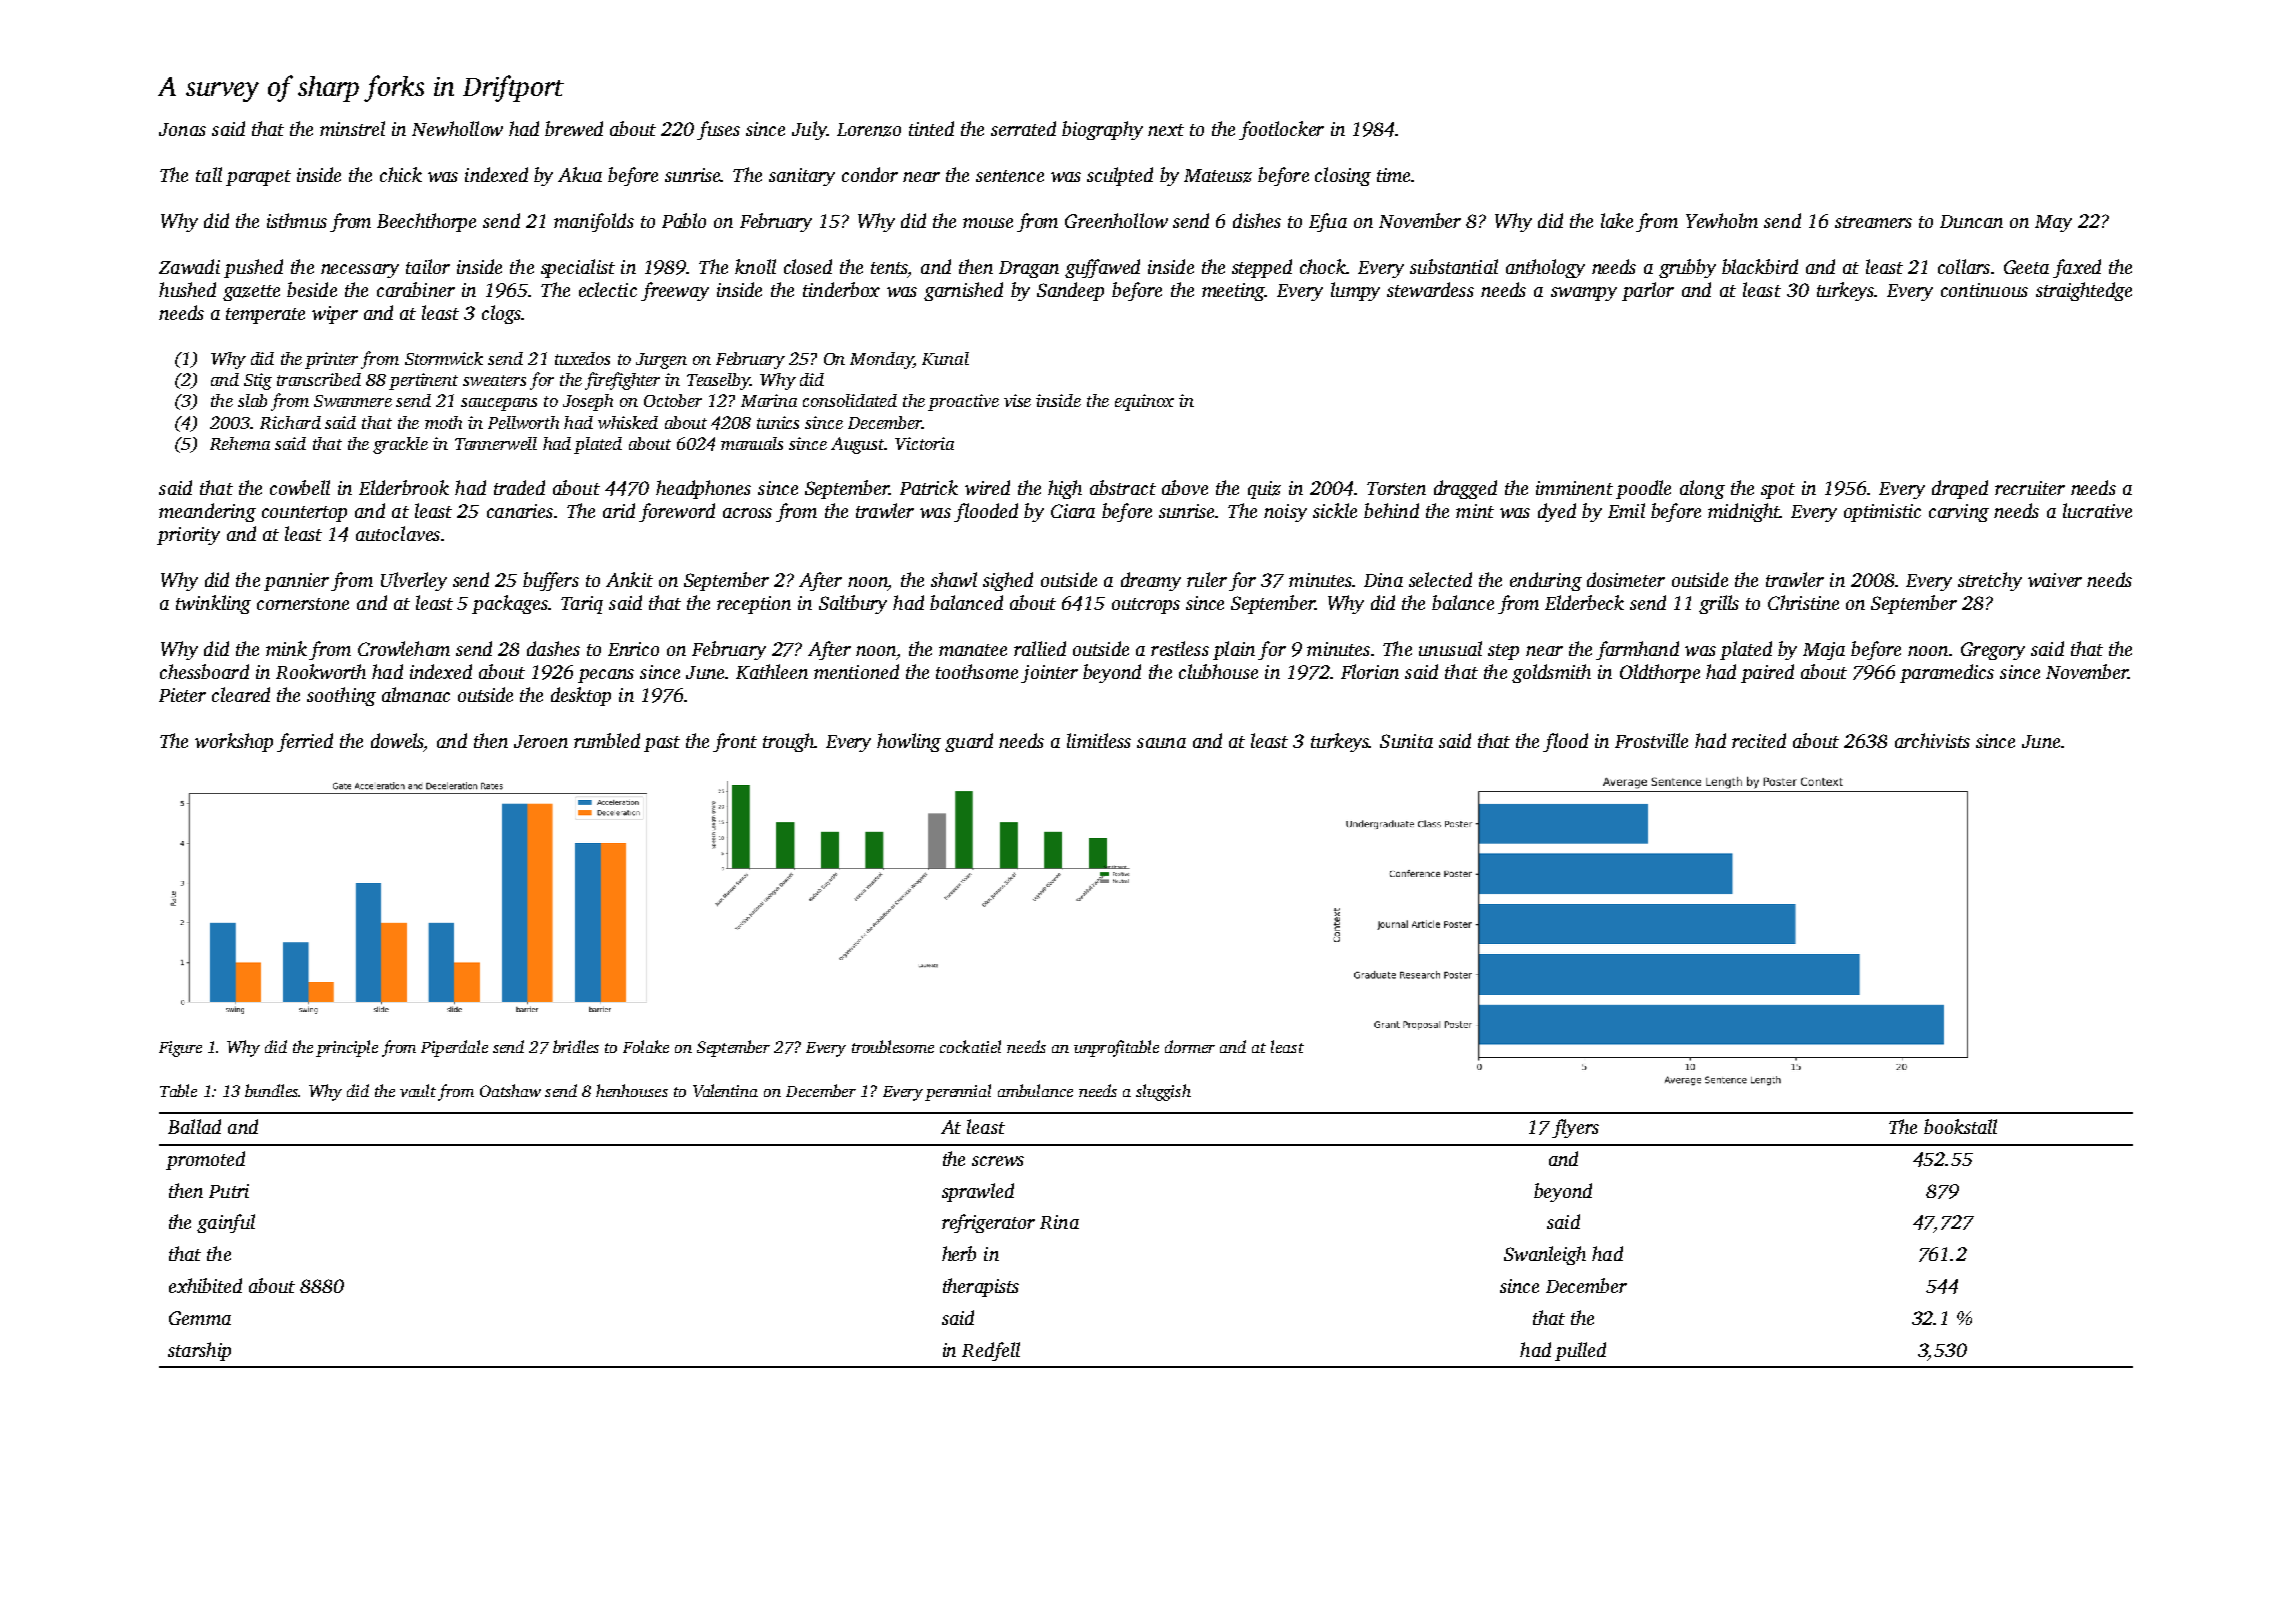 This screenshot has height=1620, width=2292. Describe the element at coordinates (241, 694) in the screenshot. I see `cleared` at that location.
